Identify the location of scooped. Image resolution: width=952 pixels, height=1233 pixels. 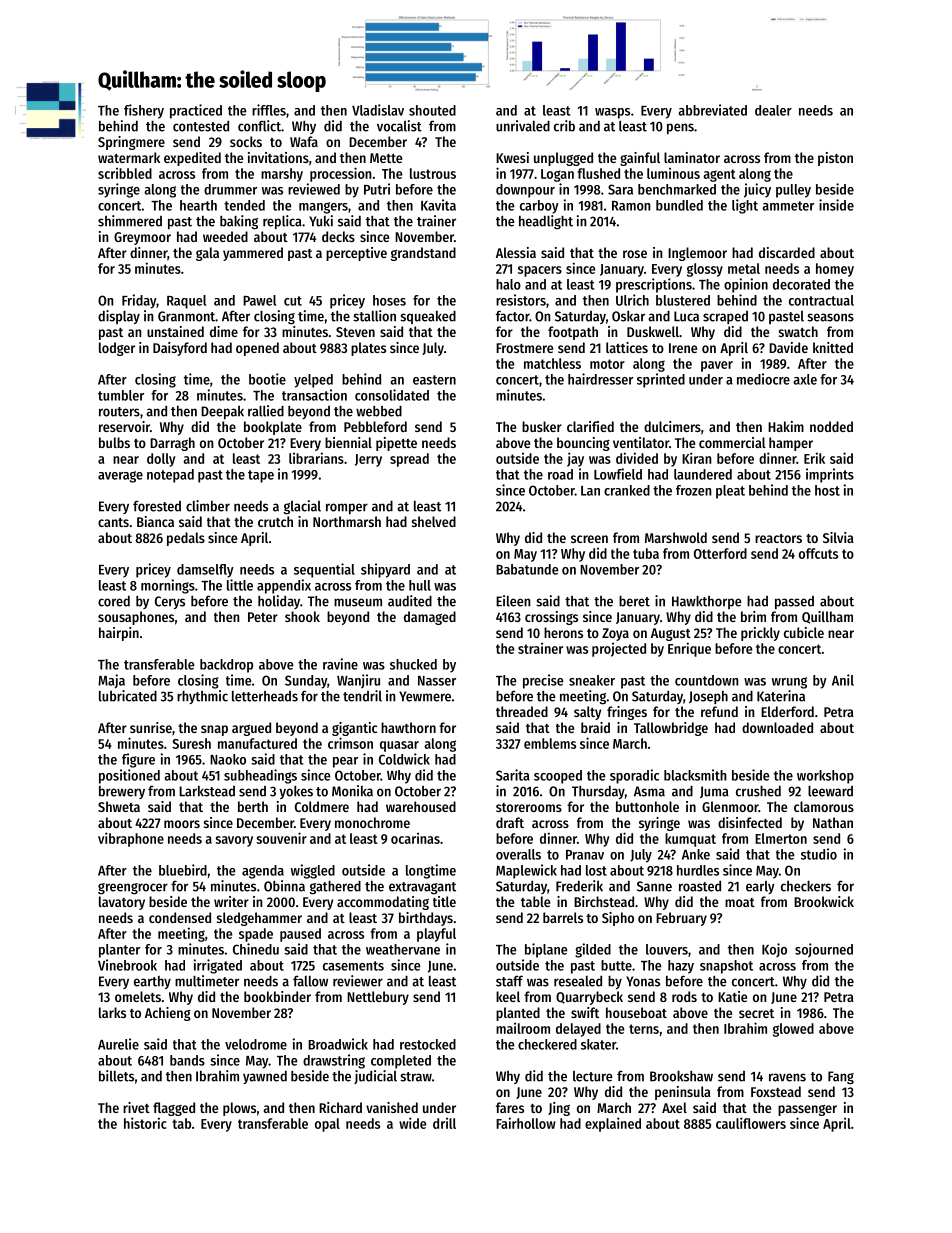
(558, 777).
